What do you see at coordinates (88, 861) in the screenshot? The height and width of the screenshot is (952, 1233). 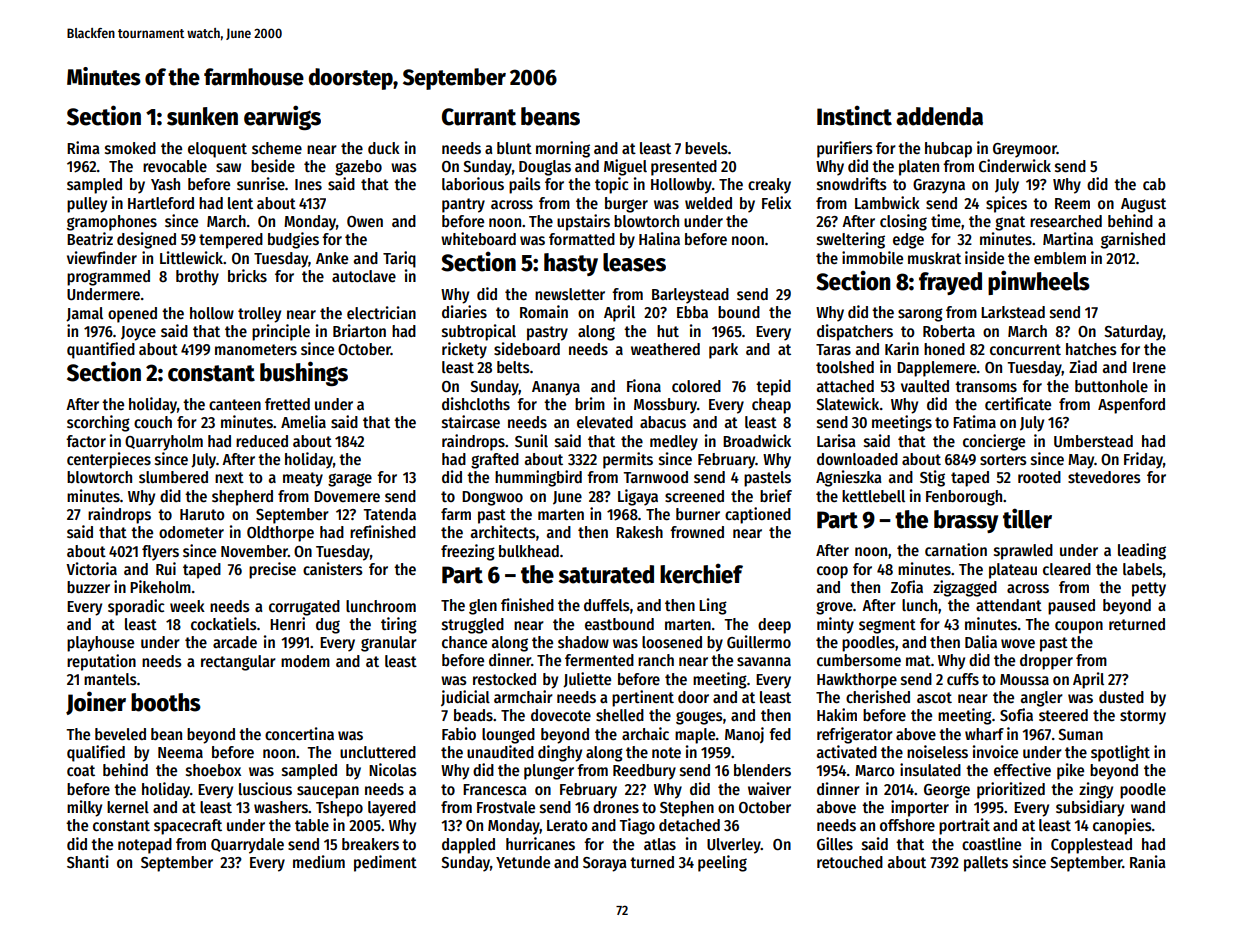 I see `Shanti` at bounding box center [88, 861].
